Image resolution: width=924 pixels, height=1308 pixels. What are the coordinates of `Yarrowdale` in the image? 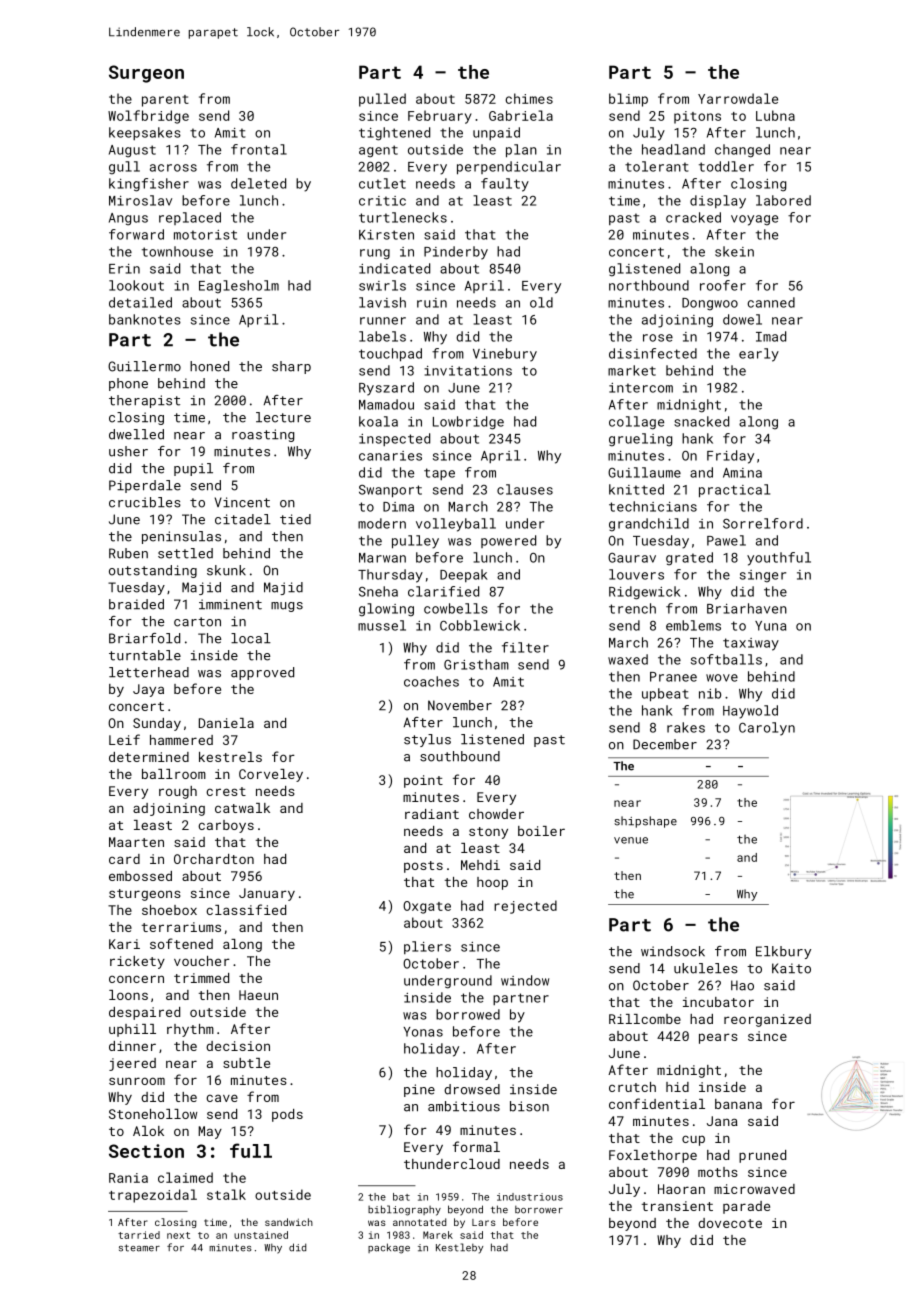 It's located at (738, 98).
